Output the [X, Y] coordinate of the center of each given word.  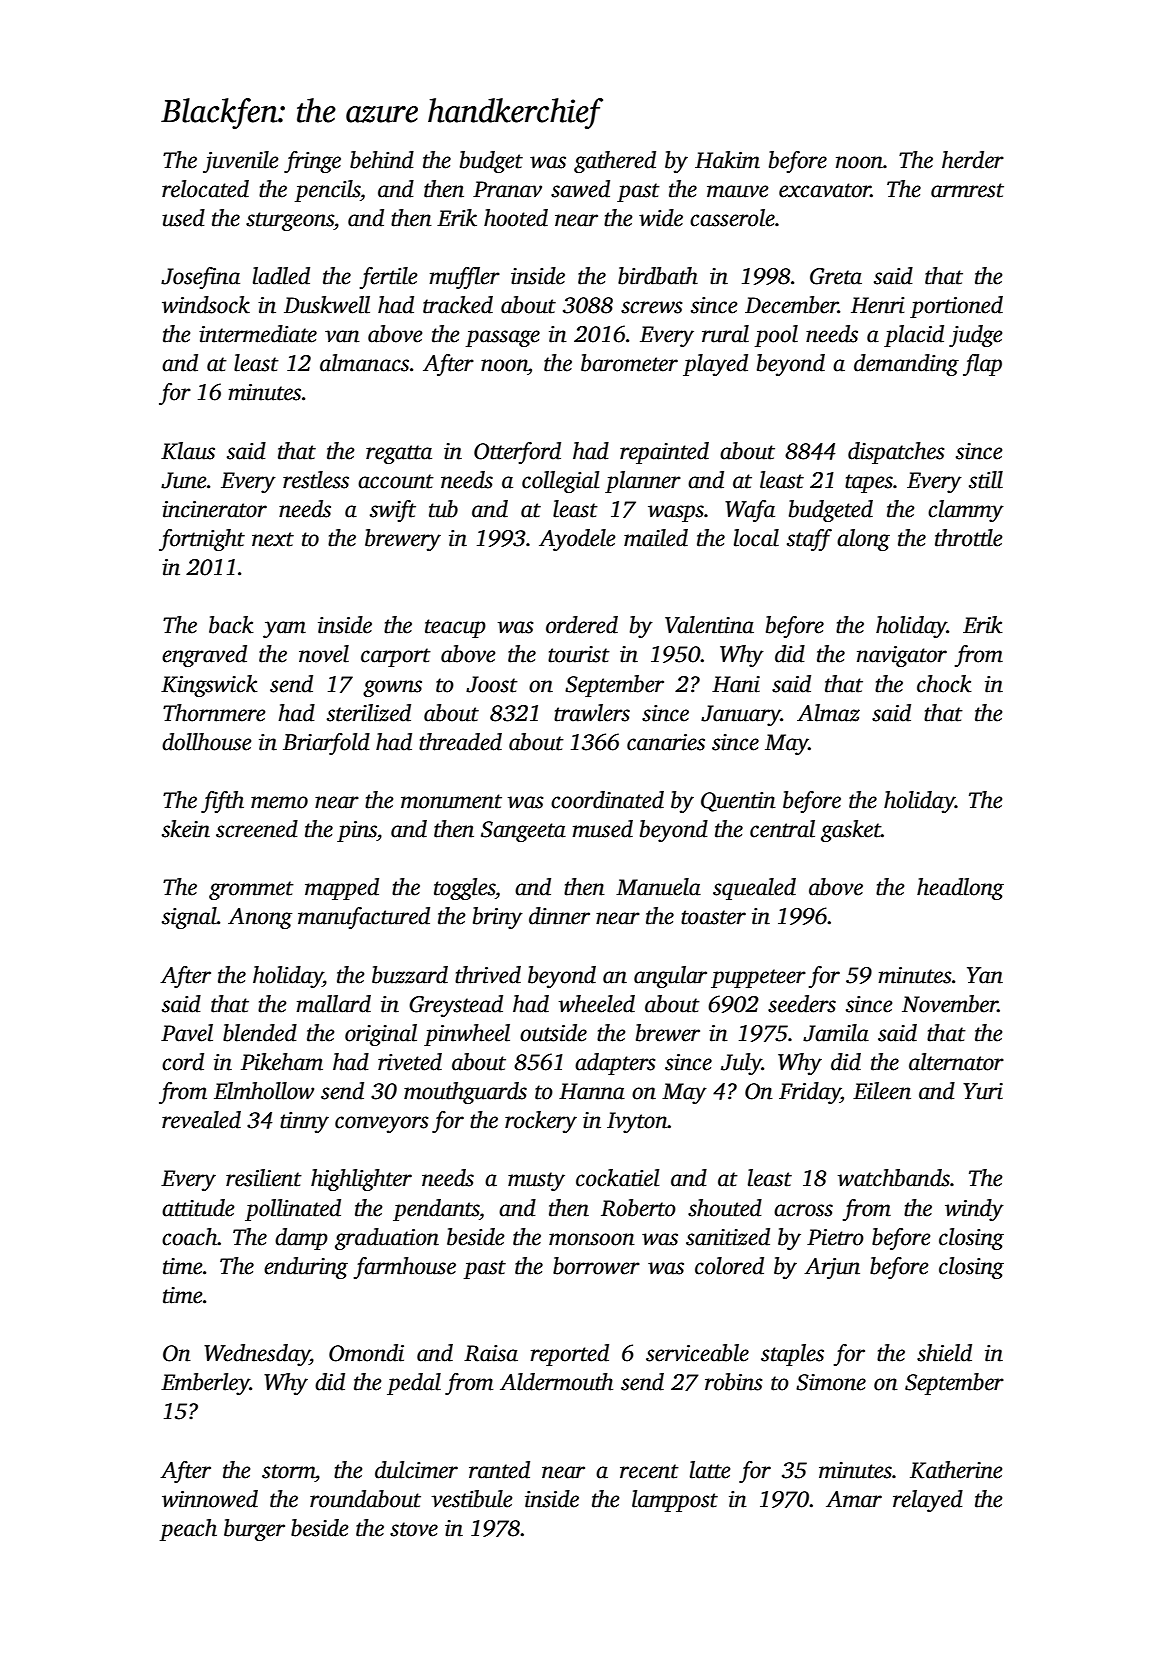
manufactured [364, 918]
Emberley [205, 1384]
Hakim [727, 160]
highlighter [361, 1180]
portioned [956, 307]
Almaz [828, 713]
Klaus [188, 451]
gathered [615, 162]
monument [451, 801]
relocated [205, 189]
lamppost [675, 1501]
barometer [629, 363]
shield [944, 1353]
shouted [725, 1208]
